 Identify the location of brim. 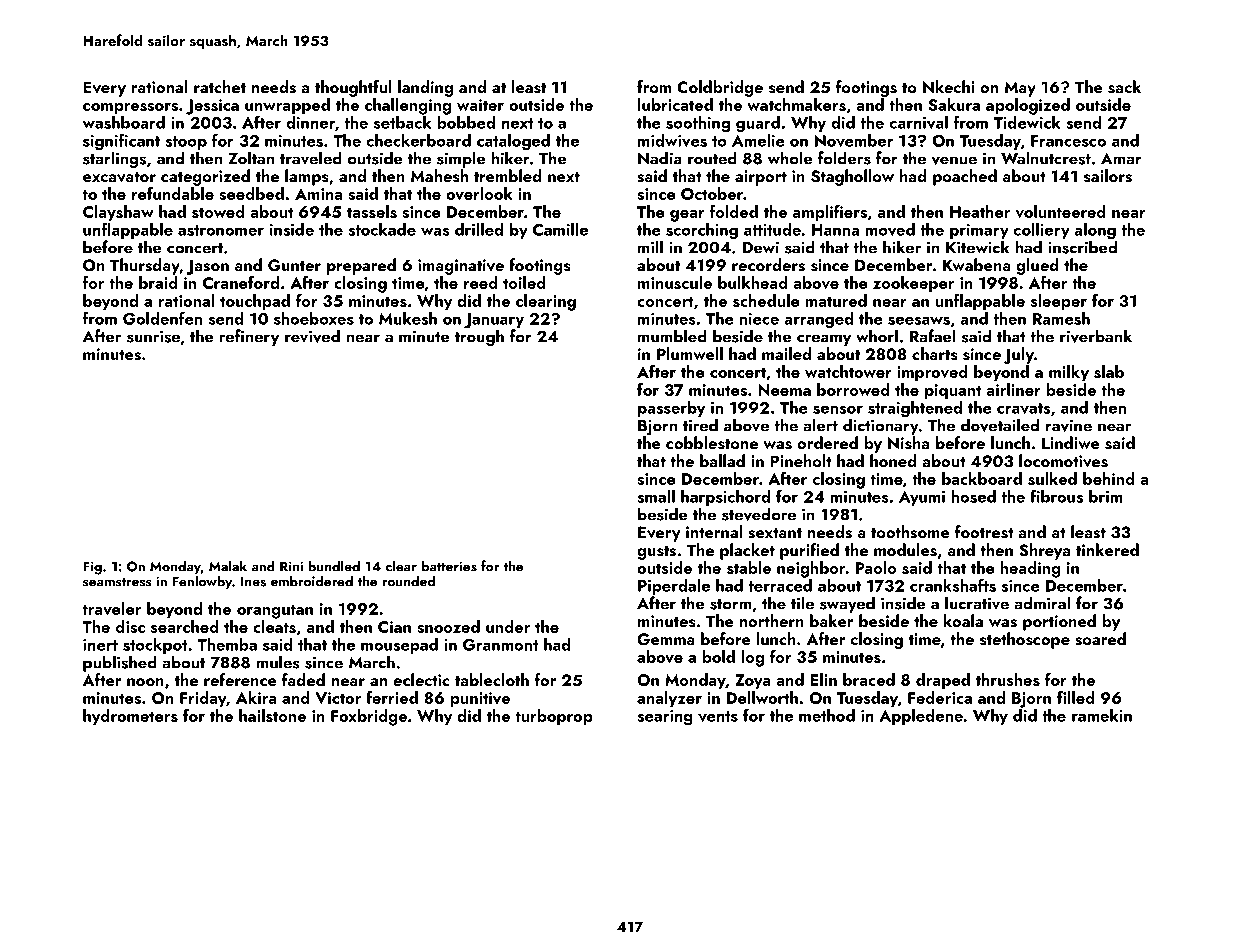
(1105, 496).
